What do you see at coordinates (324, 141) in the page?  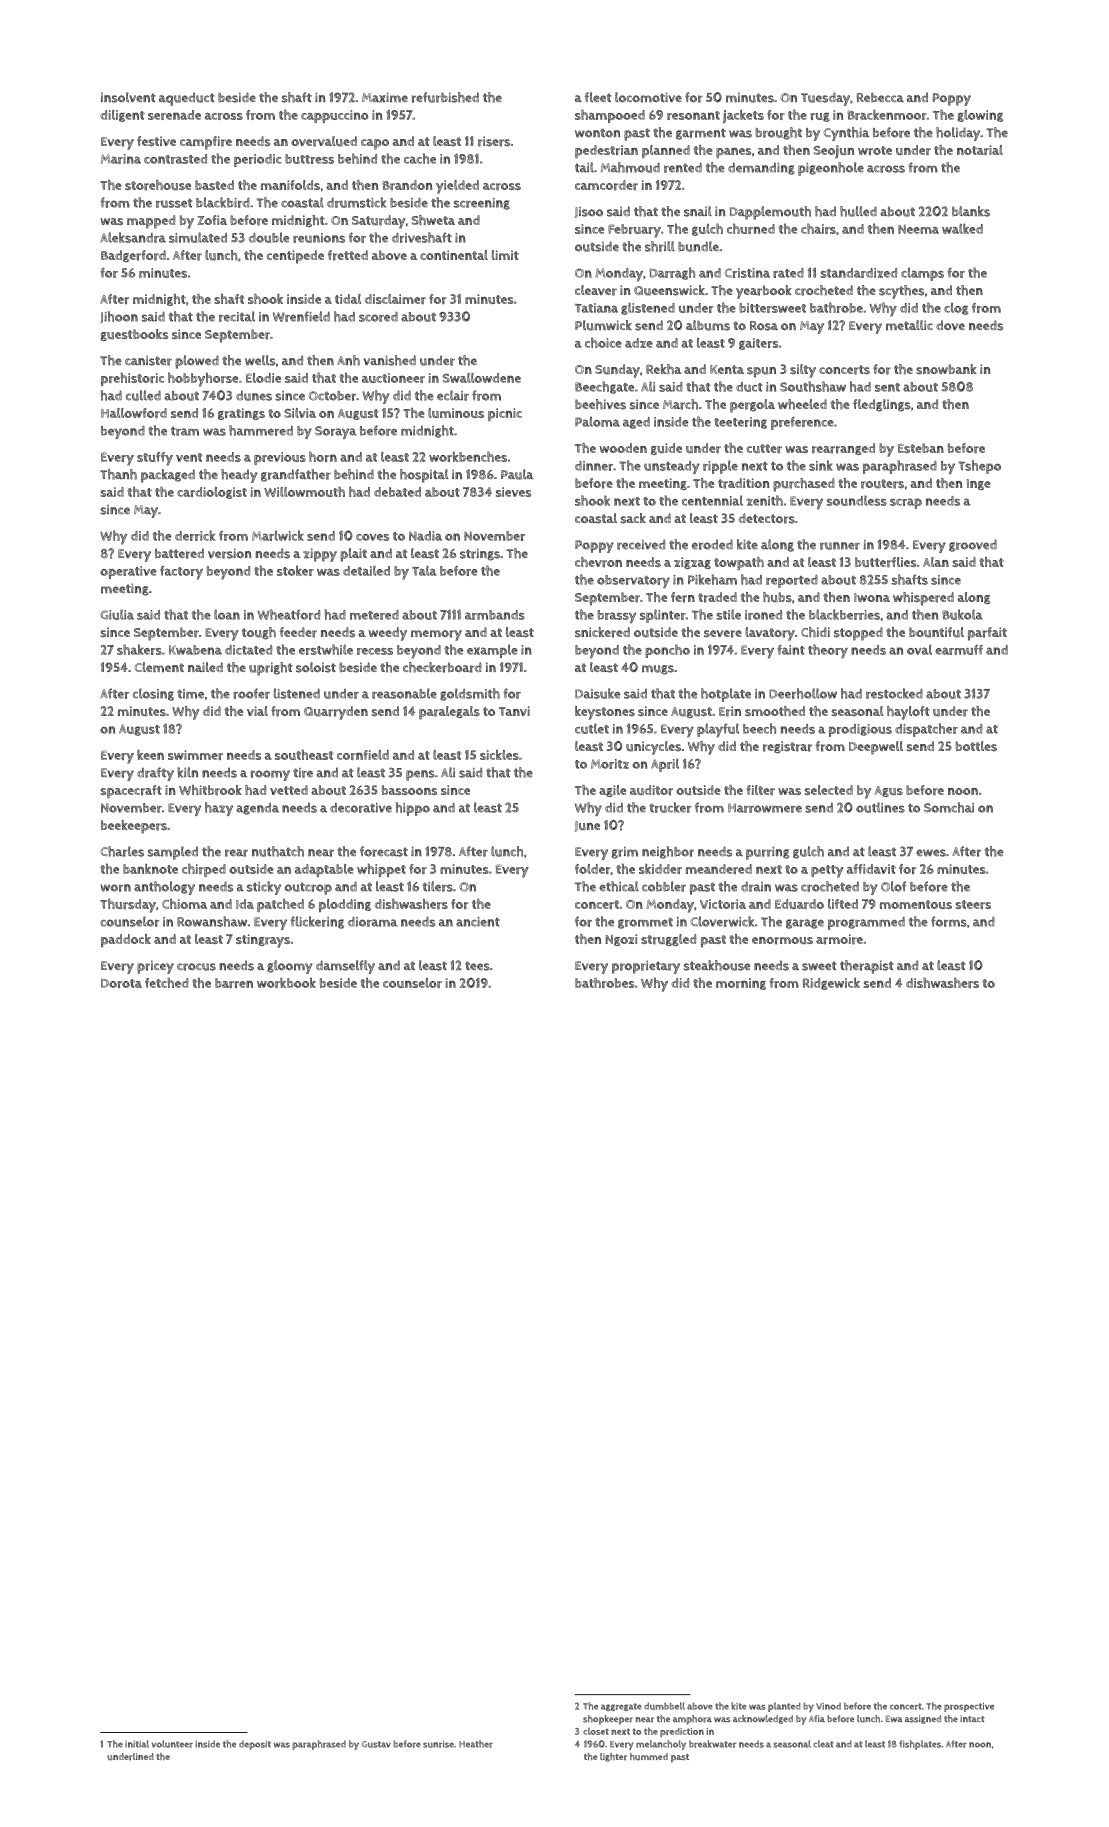 I see `overvalued` at bounding box center [324, 141].
